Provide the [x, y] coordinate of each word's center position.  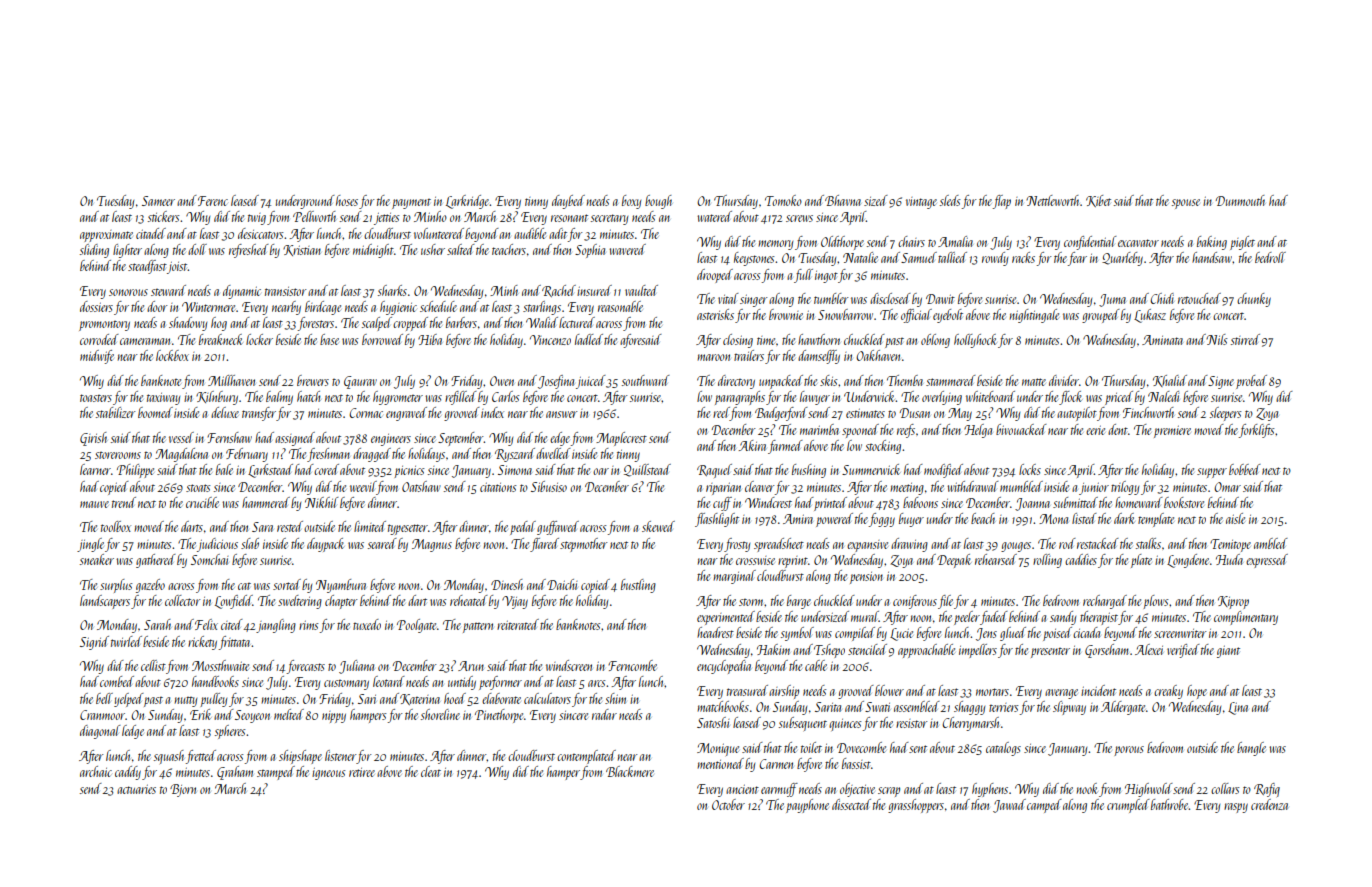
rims [309, 625]
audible [530, 233]
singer [754, 301]
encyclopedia [724, 667]
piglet [1242, 243]
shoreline [440, 714]
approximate [106, 236]
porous [1129, 751]
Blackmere [630, 771]
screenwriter [1180, 633]
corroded [99, 339]
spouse [1186, 204]
